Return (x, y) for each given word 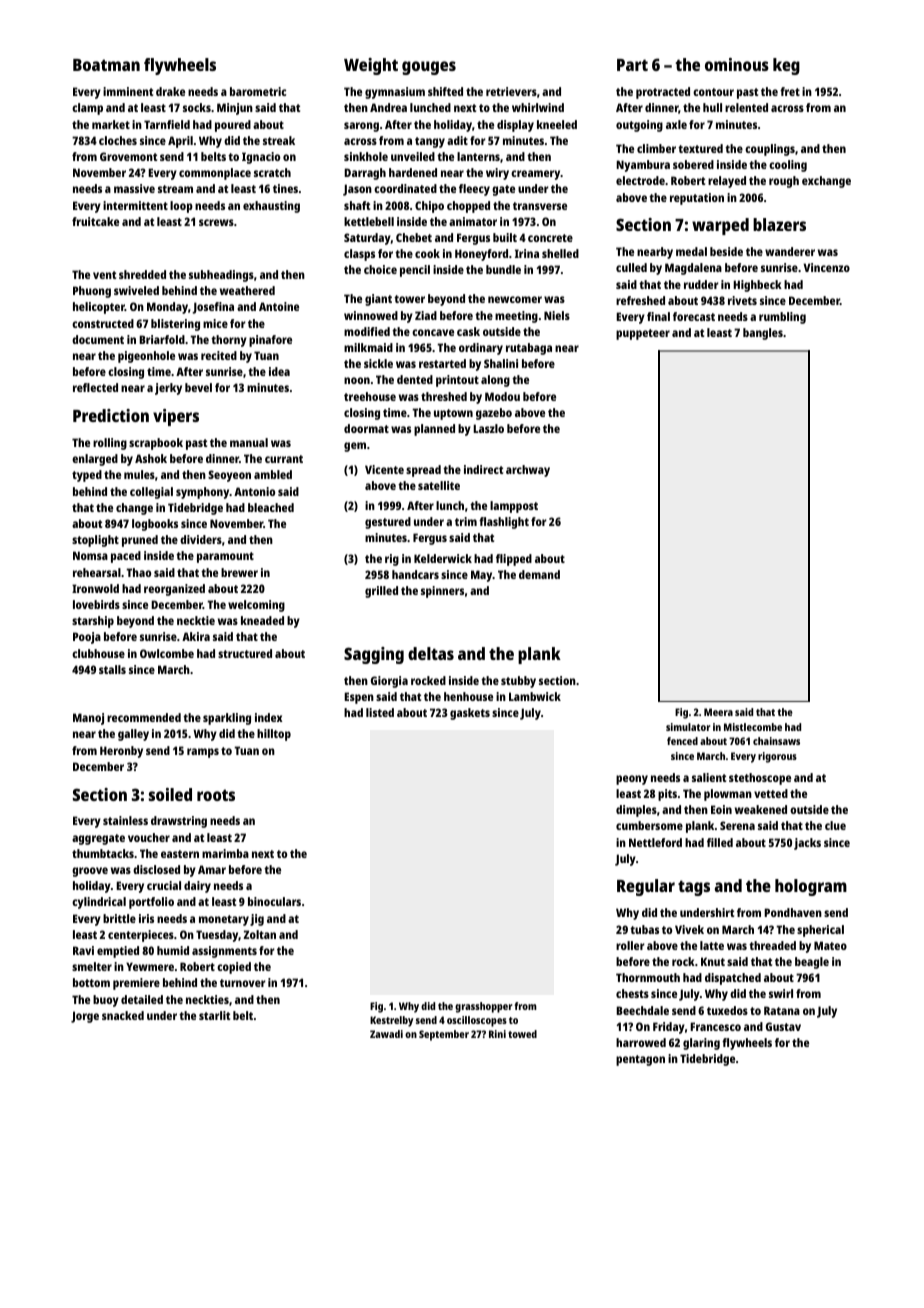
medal (691, 251)
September (444, 1035)
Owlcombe (167, 653)
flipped (514, 560)
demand (539, 574)
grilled (381, 592)
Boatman (106, 65)
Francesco (715, 1026)
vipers (176, 417)
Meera (718, 712)
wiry (497, 174)
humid (173, 950)
